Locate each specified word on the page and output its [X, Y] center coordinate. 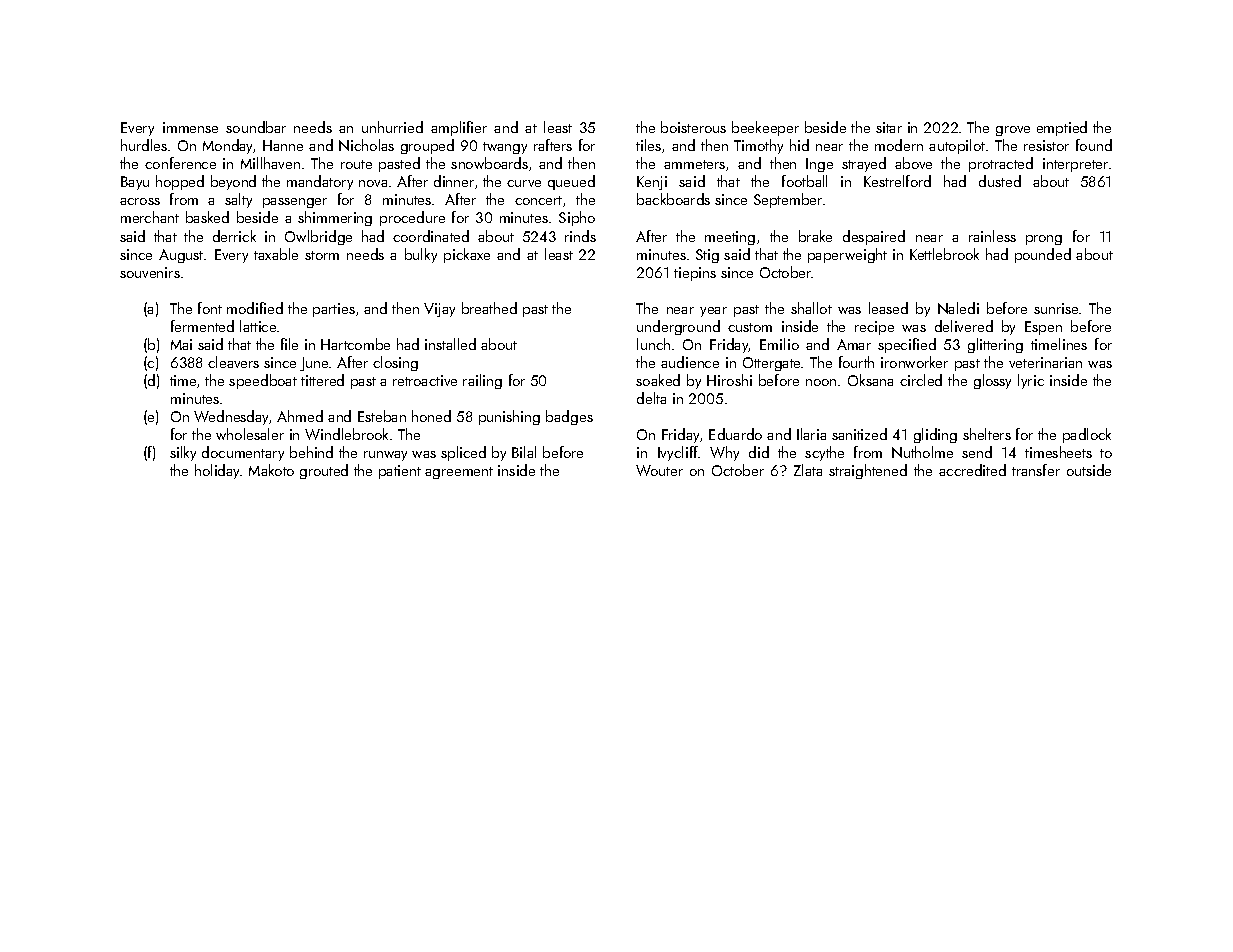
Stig [707, 256]
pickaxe [467, 255]
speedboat [263, 381]
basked [207, 217]
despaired [874, 237]
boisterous [693, 127]
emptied [1062, 128]
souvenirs [150, 272]
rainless [992, 236]
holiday [218, 471]
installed [450, 344]
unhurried [392, 127]
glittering [995, 345]
